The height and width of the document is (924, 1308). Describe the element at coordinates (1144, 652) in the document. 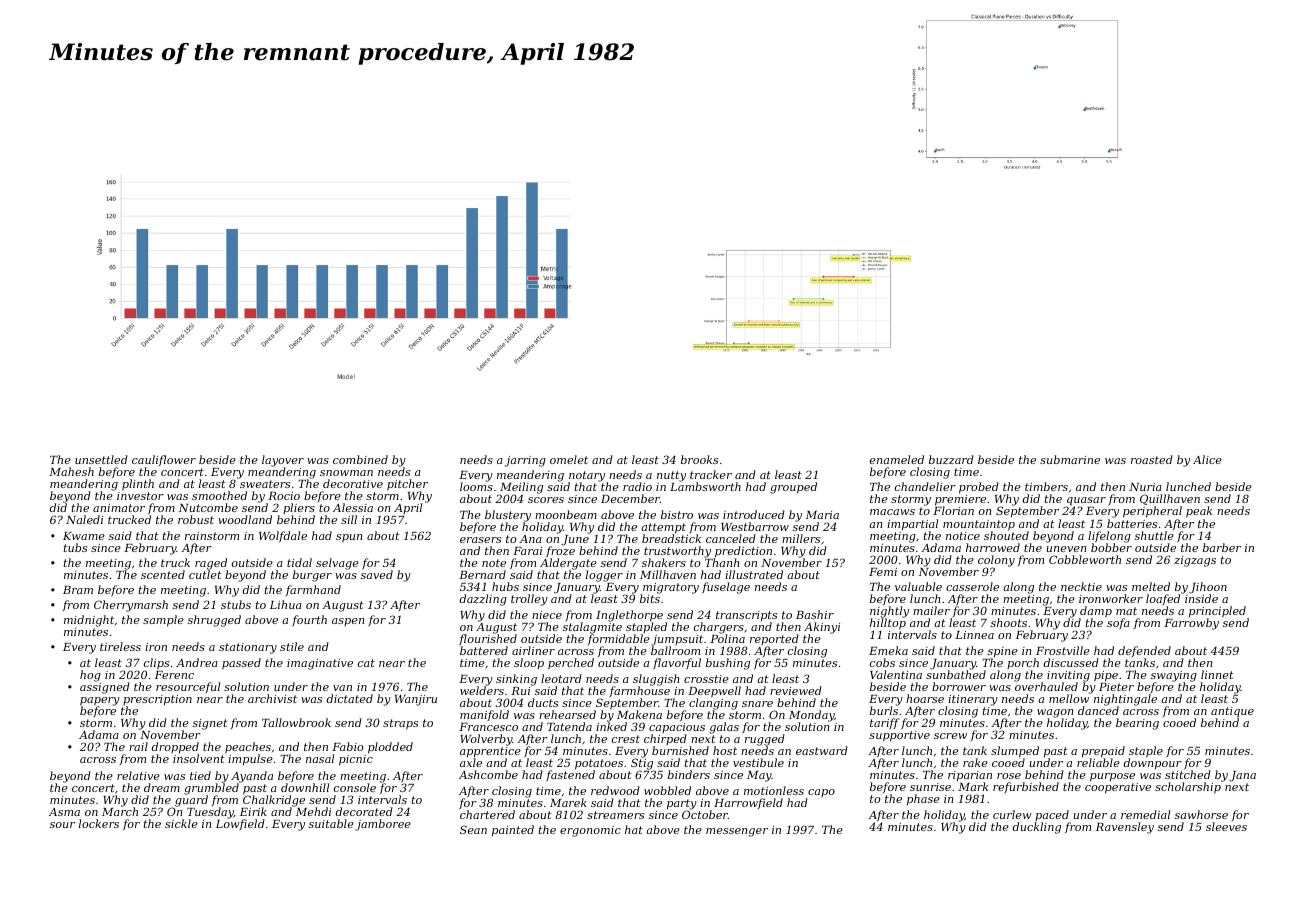

I see `defended` at that location.
